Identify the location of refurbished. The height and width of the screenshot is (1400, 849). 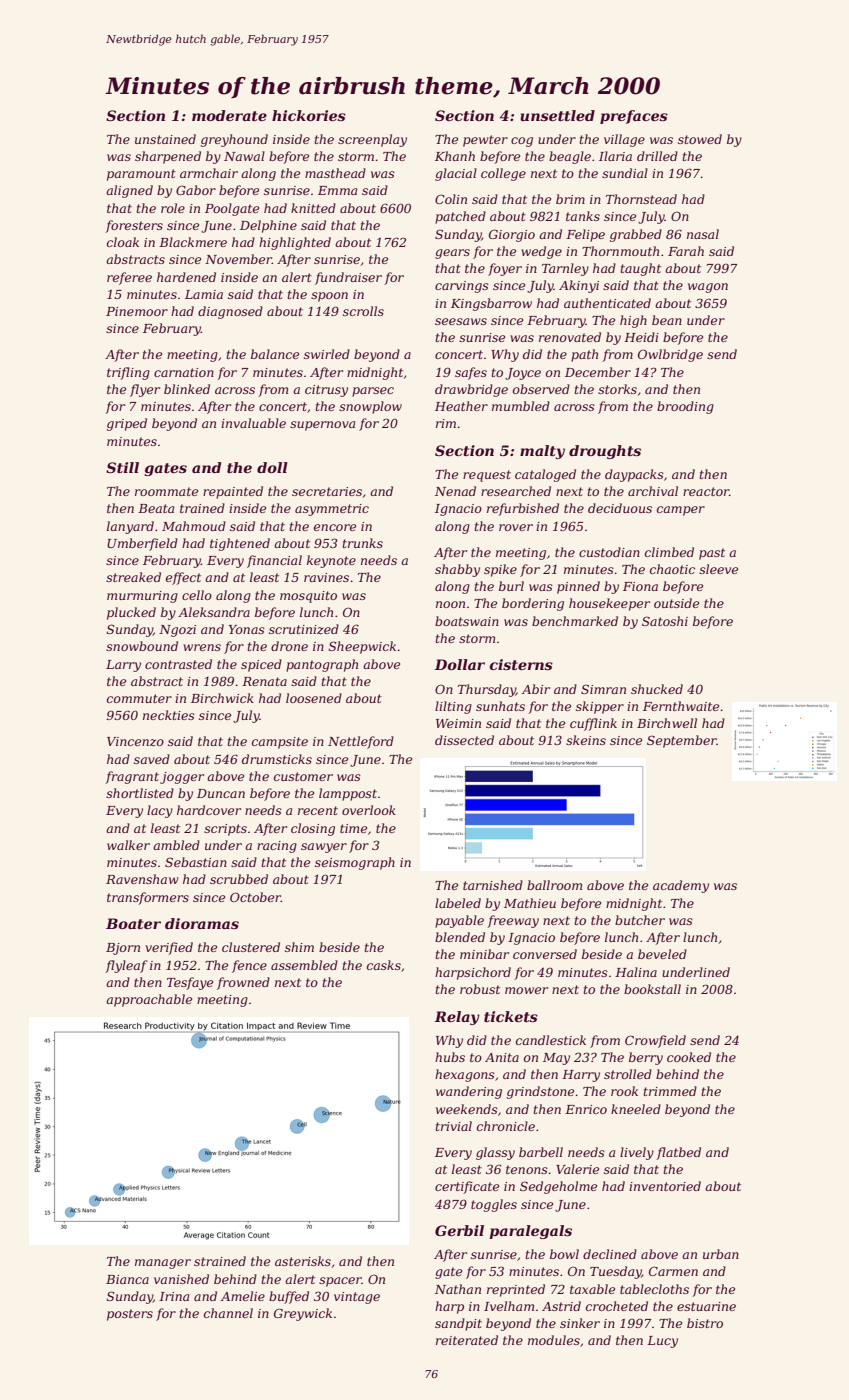
(523, 509).
